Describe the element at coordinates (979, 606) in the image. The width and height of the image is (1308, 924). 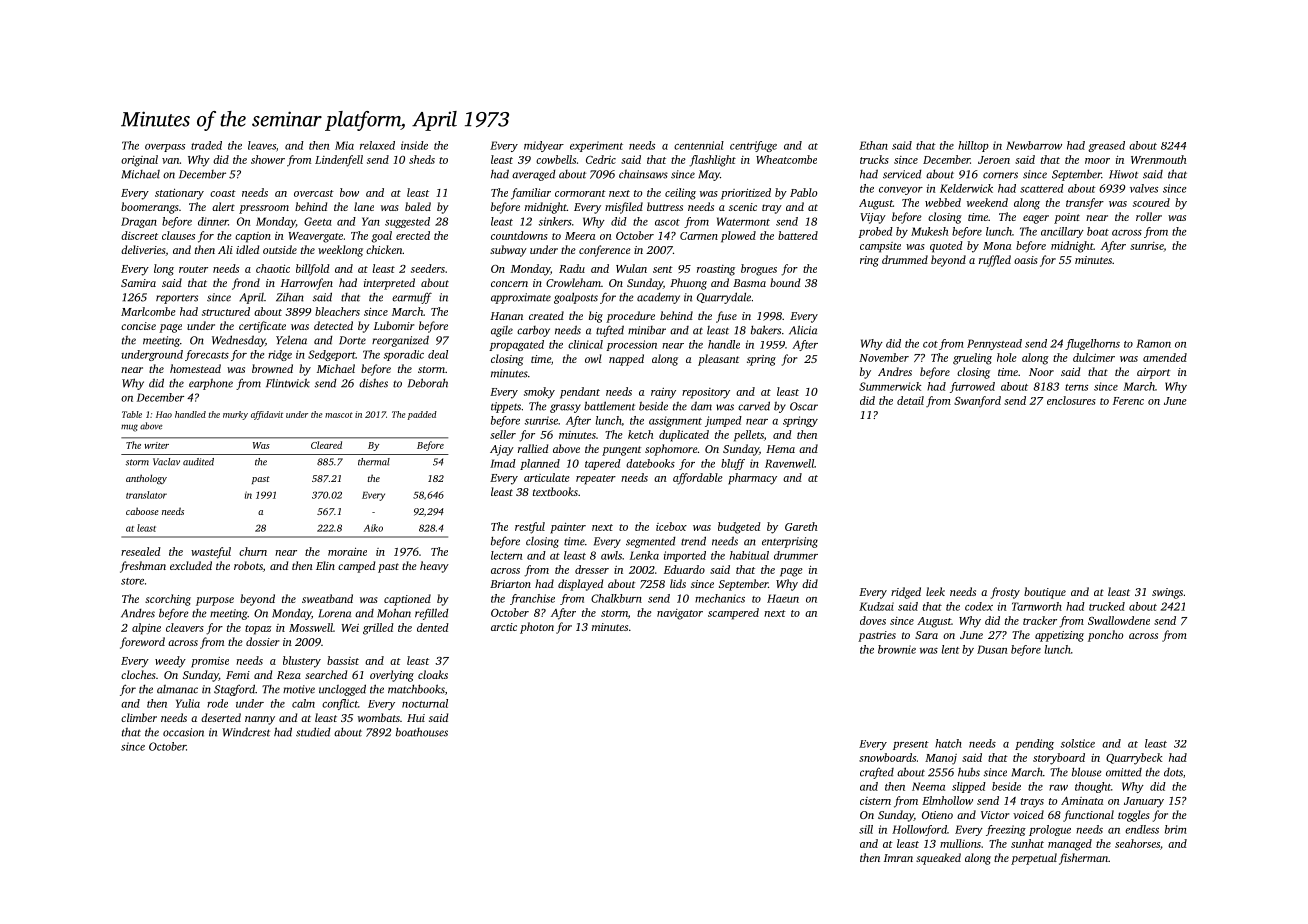
I see `codex` at that location.
